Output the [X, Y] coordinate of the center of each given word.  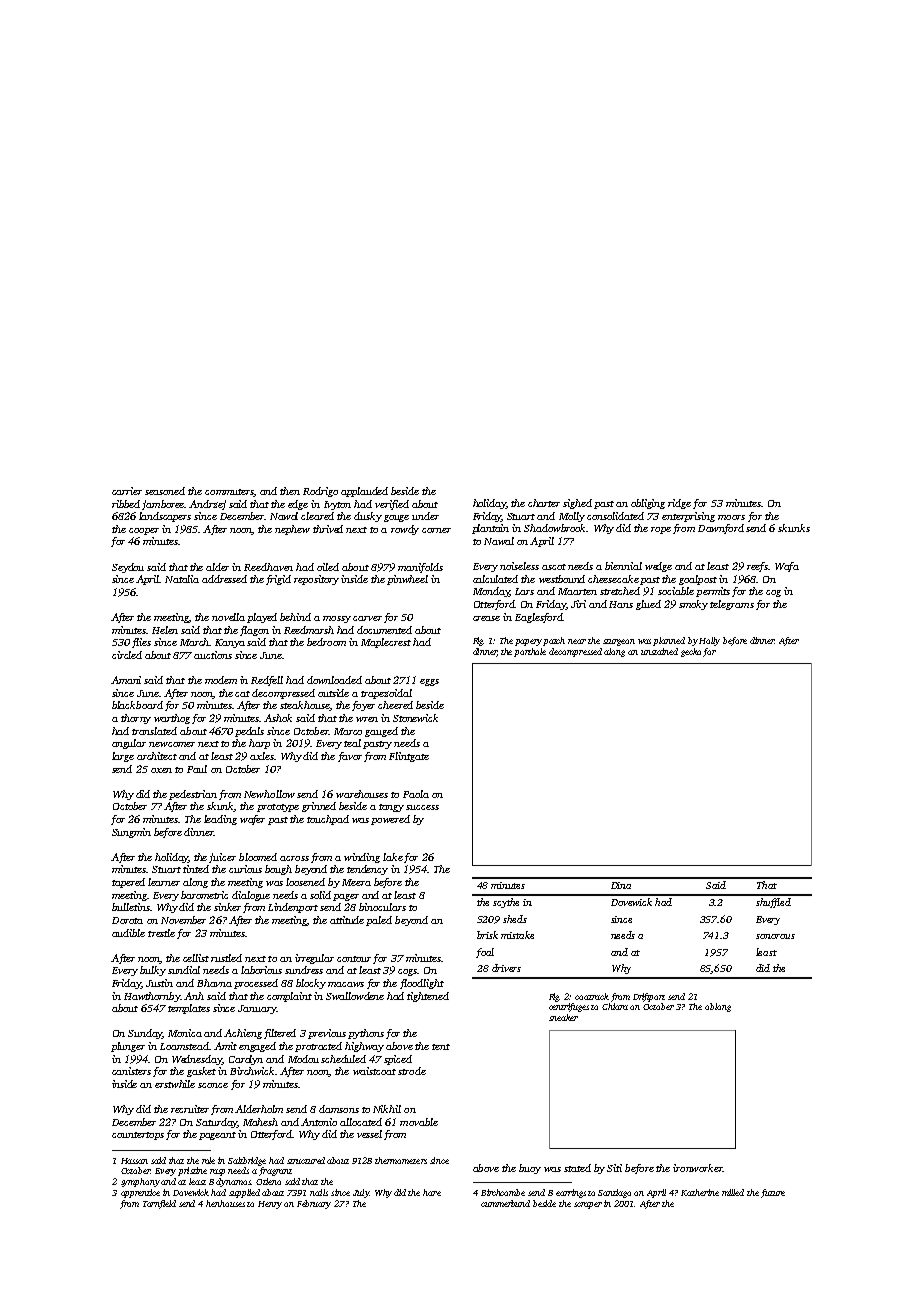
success [422, 807]
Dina [621, 885]
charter [544, 503]
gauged [381, 732]
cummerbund [505, 1203]
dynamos [234, 1182]
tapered [128, 883]
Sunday [145, 1034]
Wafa [787, 567]
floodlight [422, 984]
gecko [691, 652]
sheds [515, 919]
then [290, 491]
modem [221, 680]
